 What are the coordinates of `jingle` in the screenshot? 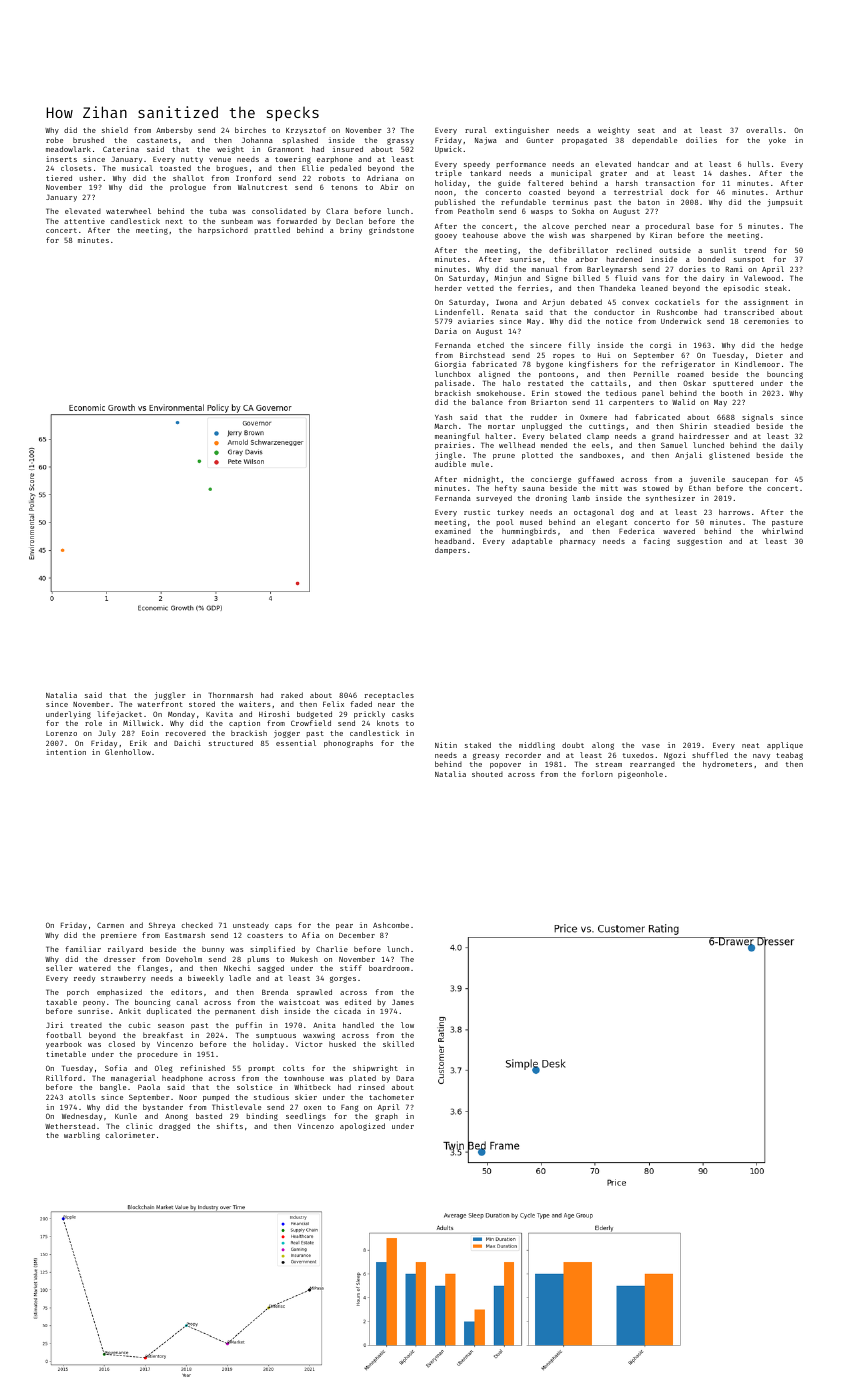 It's located at (448, 456).
